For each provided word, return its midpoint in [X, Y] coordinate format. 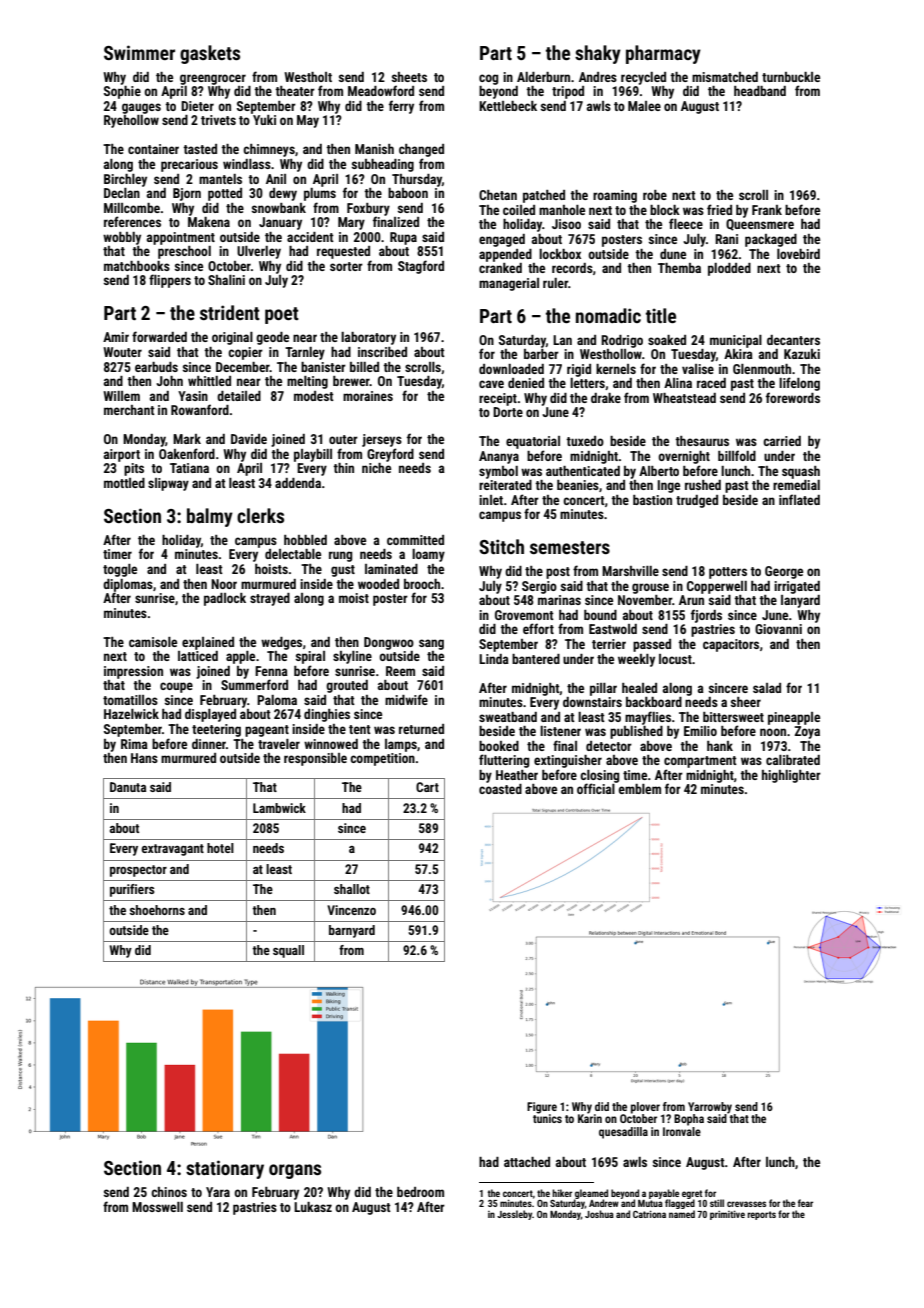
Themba [679, 268]
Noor [224, 584]
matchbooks [137, 266]
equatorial [533, 442]
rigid [579, 370]
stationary [225, 1169]
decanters [793, 340]
